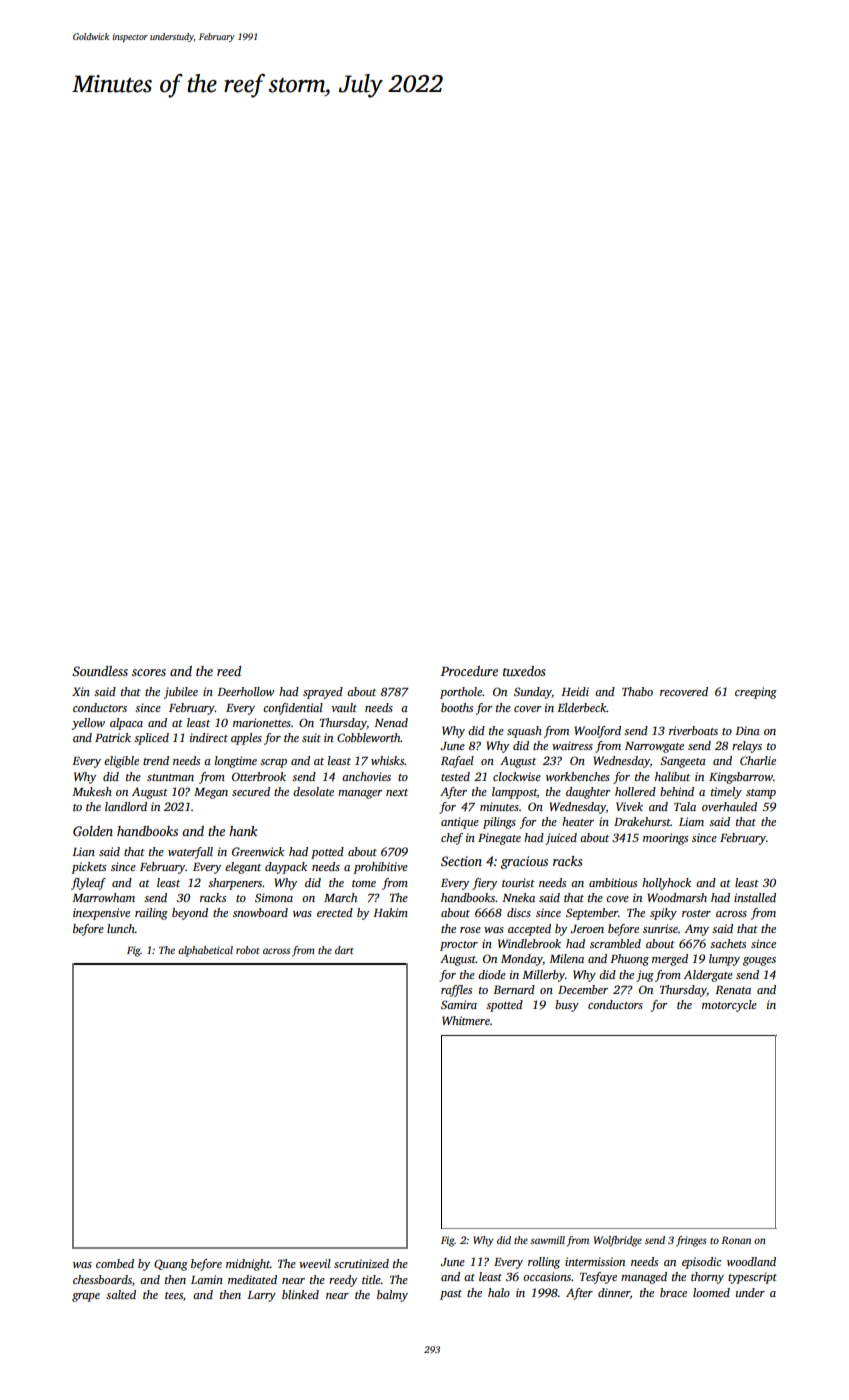 The image size is (849, 1400). I want to click on Renata, so click(733, 990).
